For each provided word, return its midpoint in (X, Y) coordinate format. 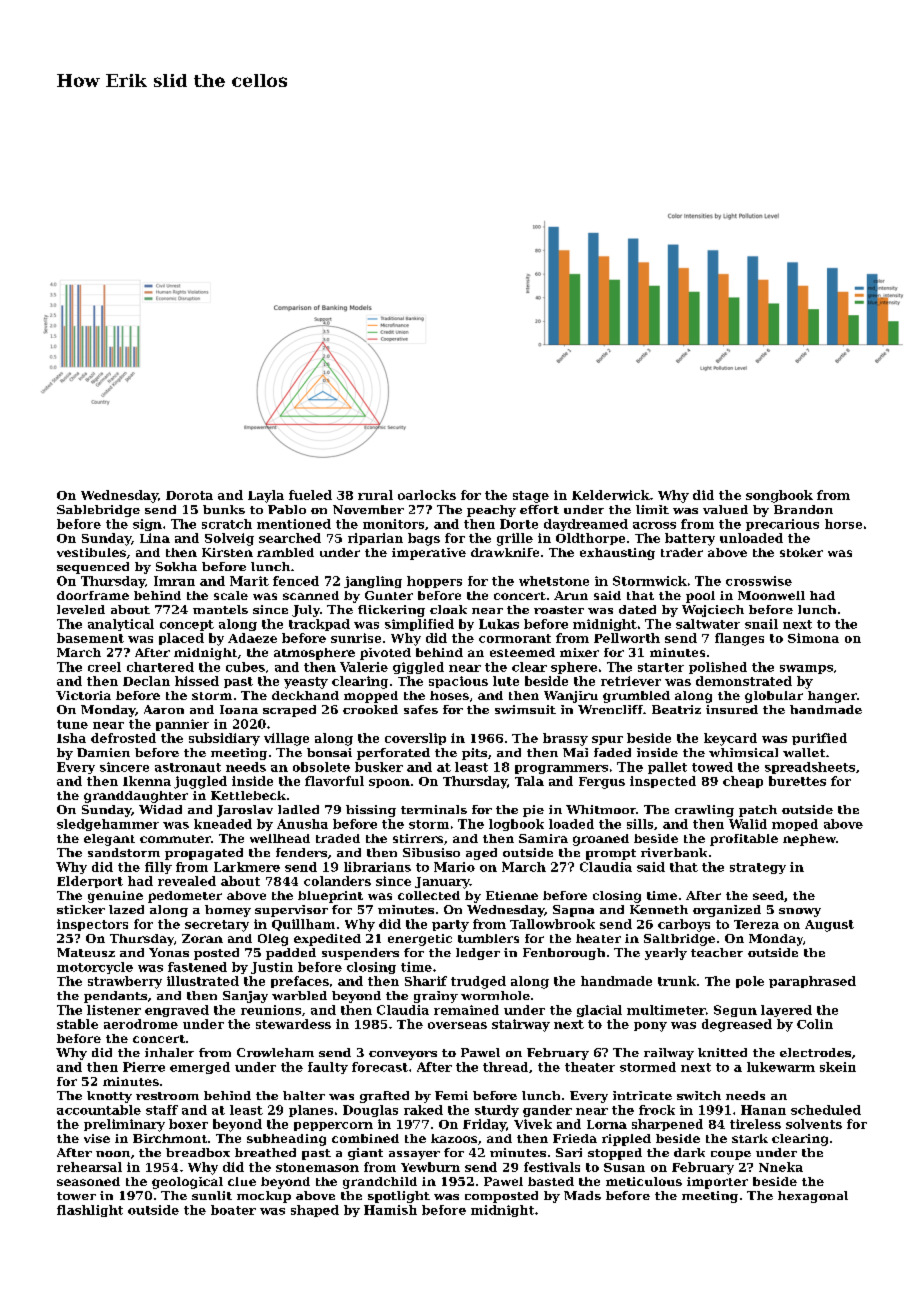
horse (843, 524)
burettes (797, 781)
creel (104, 667)
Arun (571, 595)
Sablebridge (98, 511)
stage (531, 497)
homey (228, 911)
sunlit (212, 1195)
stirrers (418, 838)
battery (690, 539)
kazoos (454, 1138)
